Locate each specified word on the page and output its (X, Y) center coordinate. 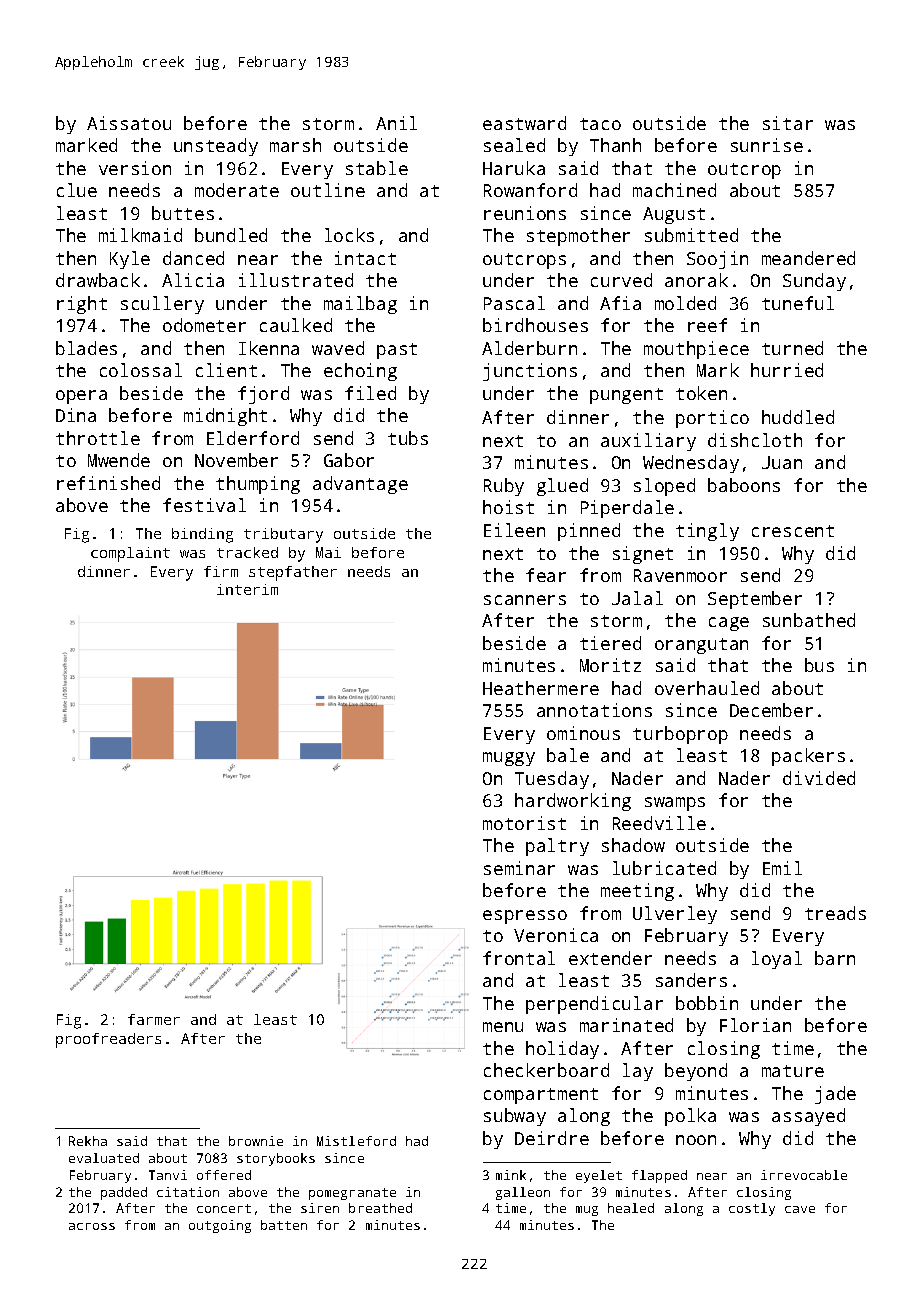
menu (503, 1027)
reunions (525, 213)
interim (247, 589)
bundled (231, 235)
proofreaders (108, 1040)
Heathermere (541, 688)
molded (685, 303)
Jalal (637, 598)
